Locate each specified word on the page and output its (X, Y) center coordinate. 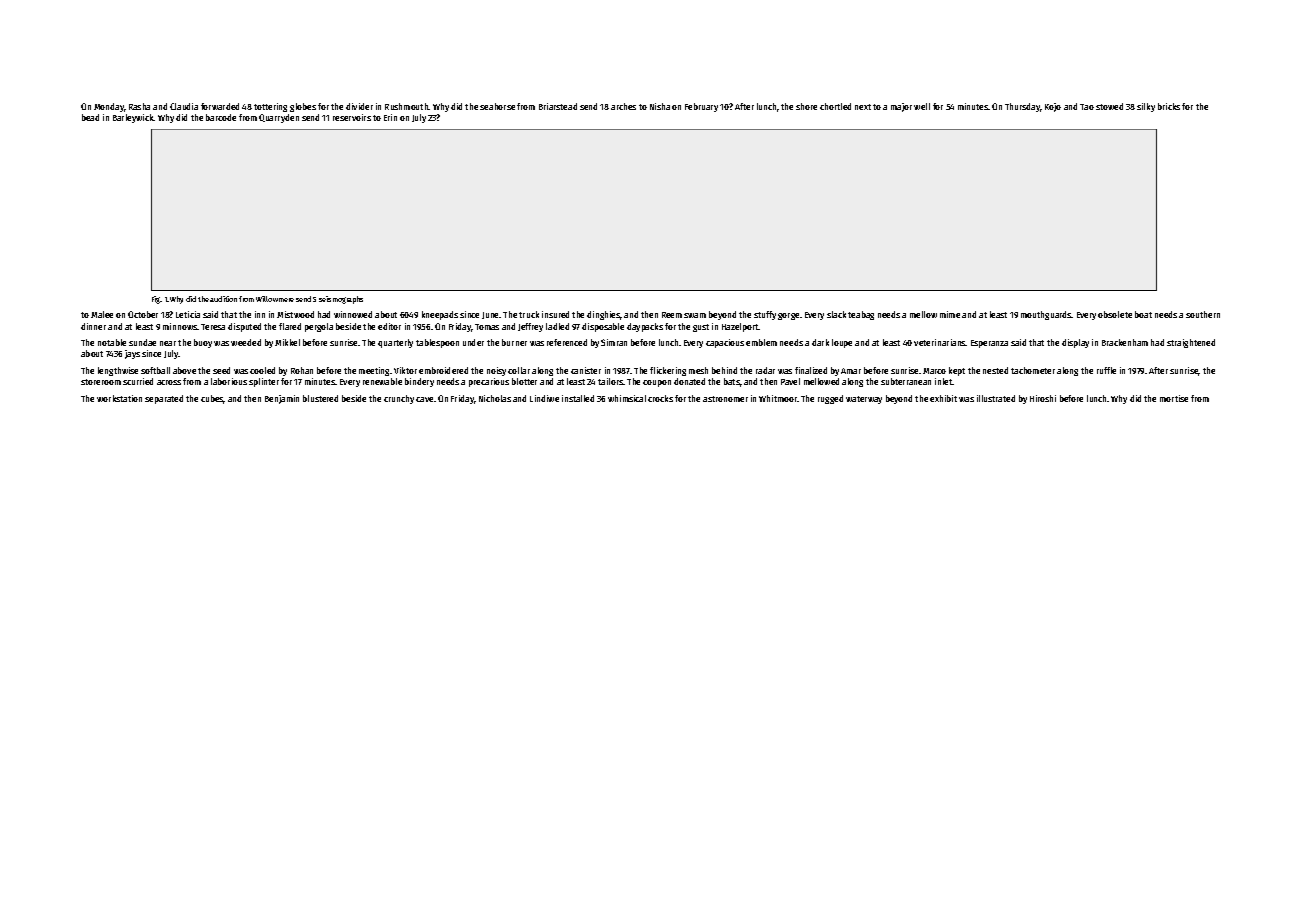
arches (623, 106)
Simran (614, 342)
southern (1203, 314)
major (901, 107)
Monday (109, 107)
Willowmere (275, 299)
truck (529, 314)
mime (950, 314)
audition (223, 299)
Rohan (302, 370)
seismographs (341, 300)
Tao (1087, 107)
